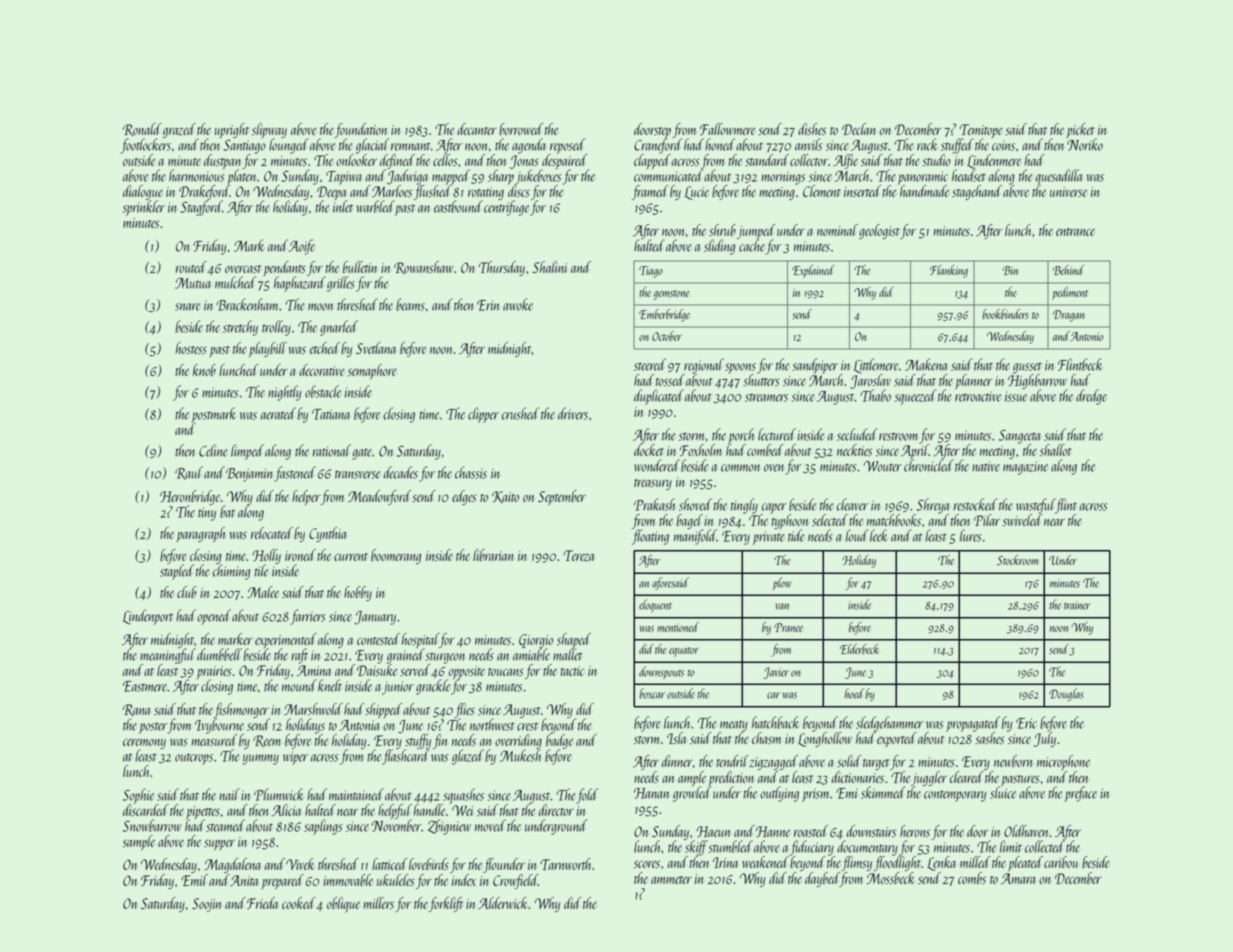  What do you see at coordinates (503, 903) in the image?
I see `Alderwick` at bounding box center [503, 903].
